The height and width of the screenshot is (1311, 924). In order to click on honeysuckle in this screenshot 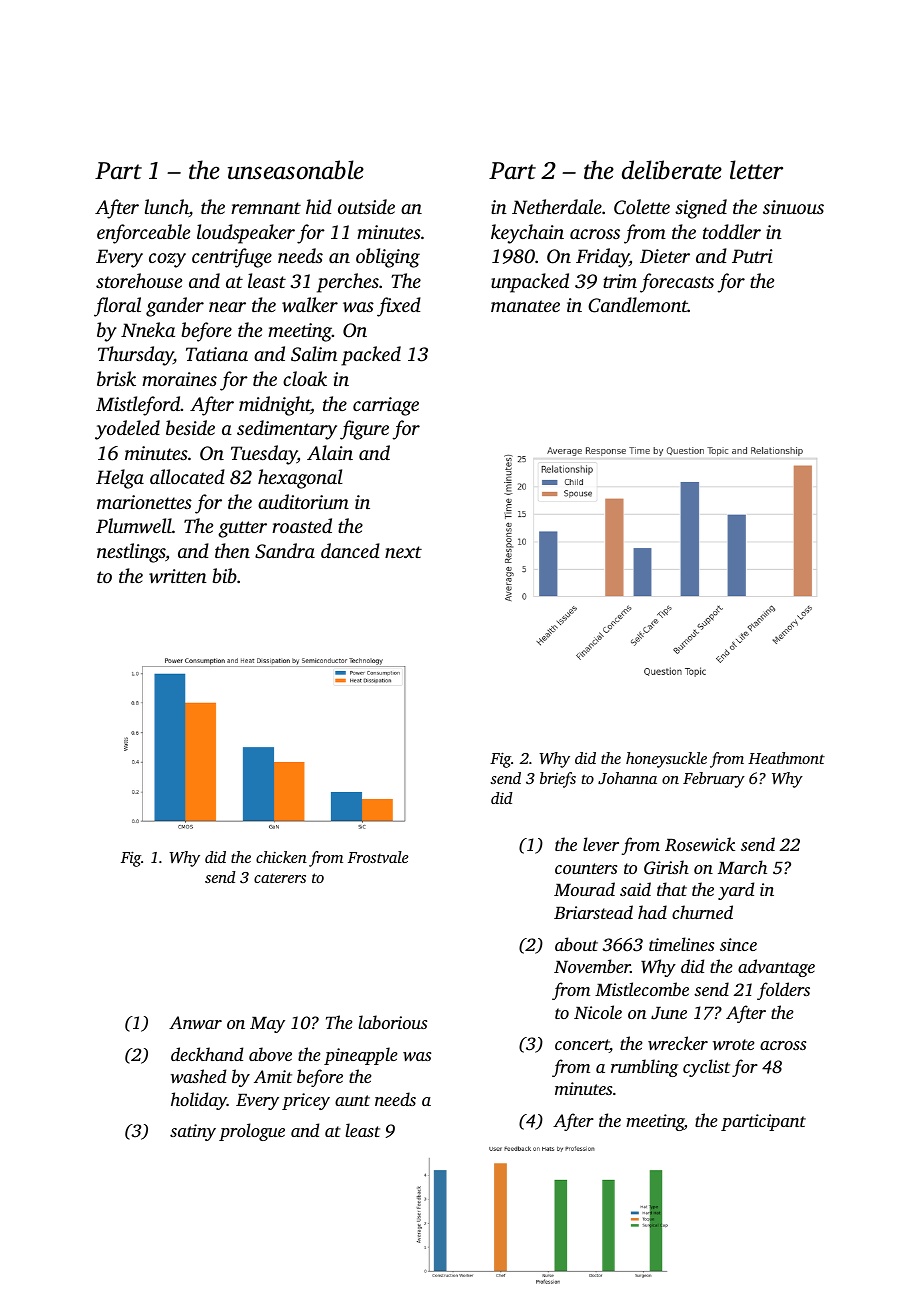, I will do `click(666, 760)`.
